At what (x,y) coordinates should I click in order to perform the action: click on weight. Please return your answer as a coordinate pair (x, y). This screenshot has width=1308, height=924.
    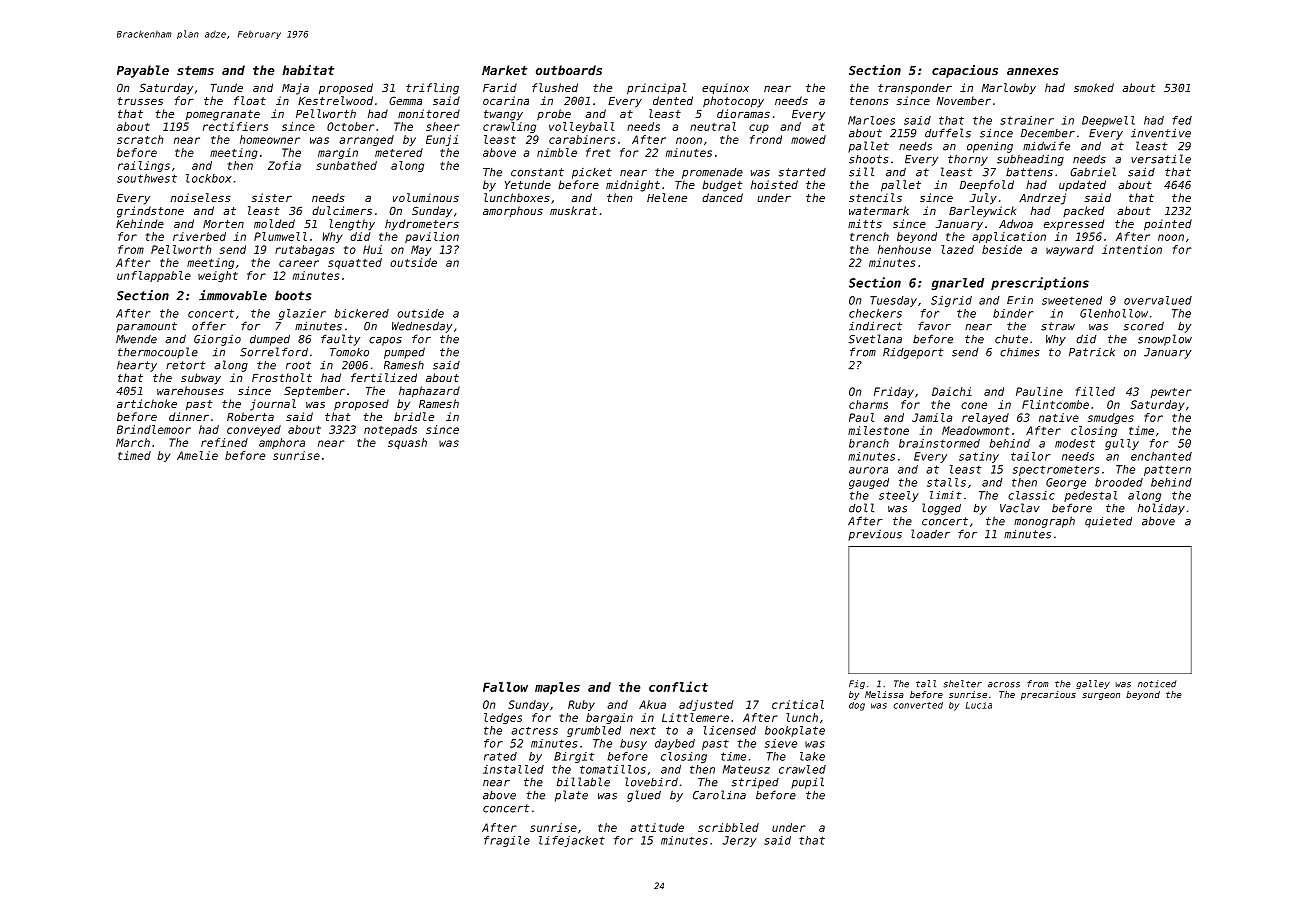
    Looking at the image, I should click on (218, 276).
